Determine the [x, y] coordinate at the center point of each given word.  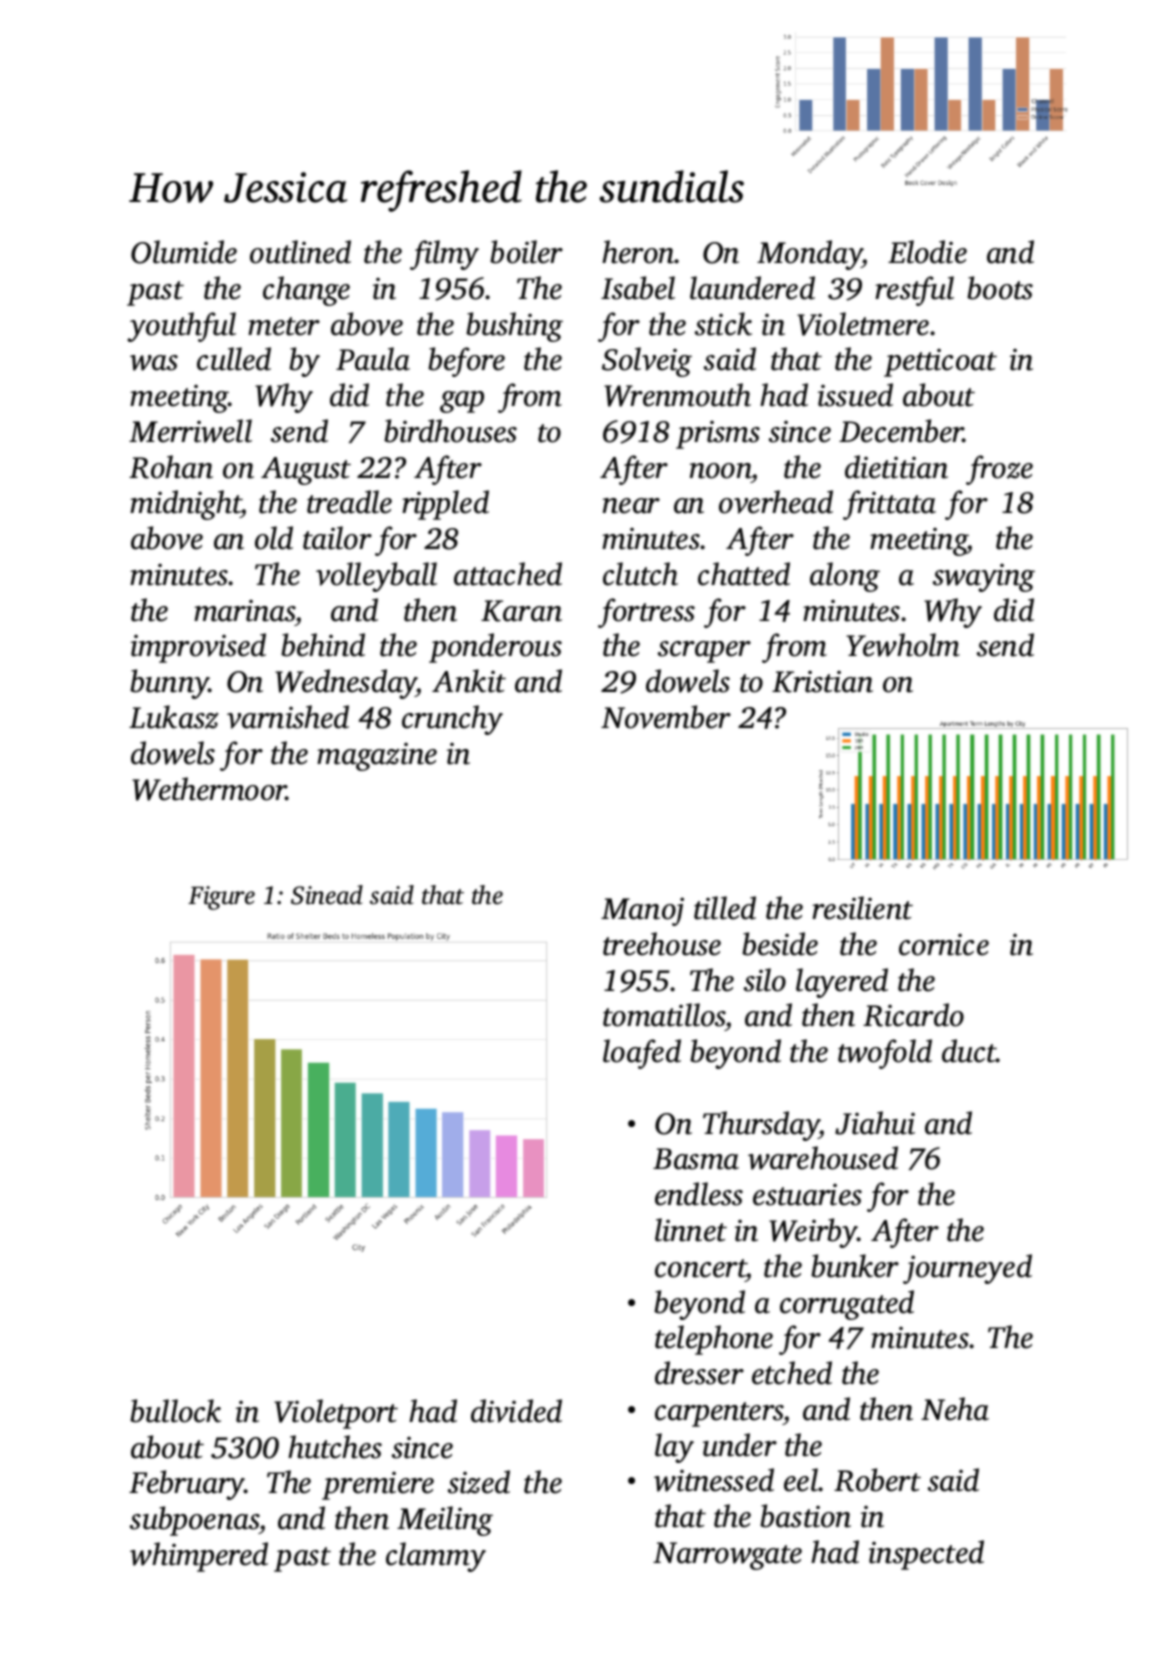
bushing [514, 327]
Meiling [445, 1521]
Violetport [336, 1414]
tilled [725, 908]
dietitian [896, 467]
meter [284, 326]
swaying [984, 578]
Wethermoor [209, 789]
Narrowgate [727, 1556]
